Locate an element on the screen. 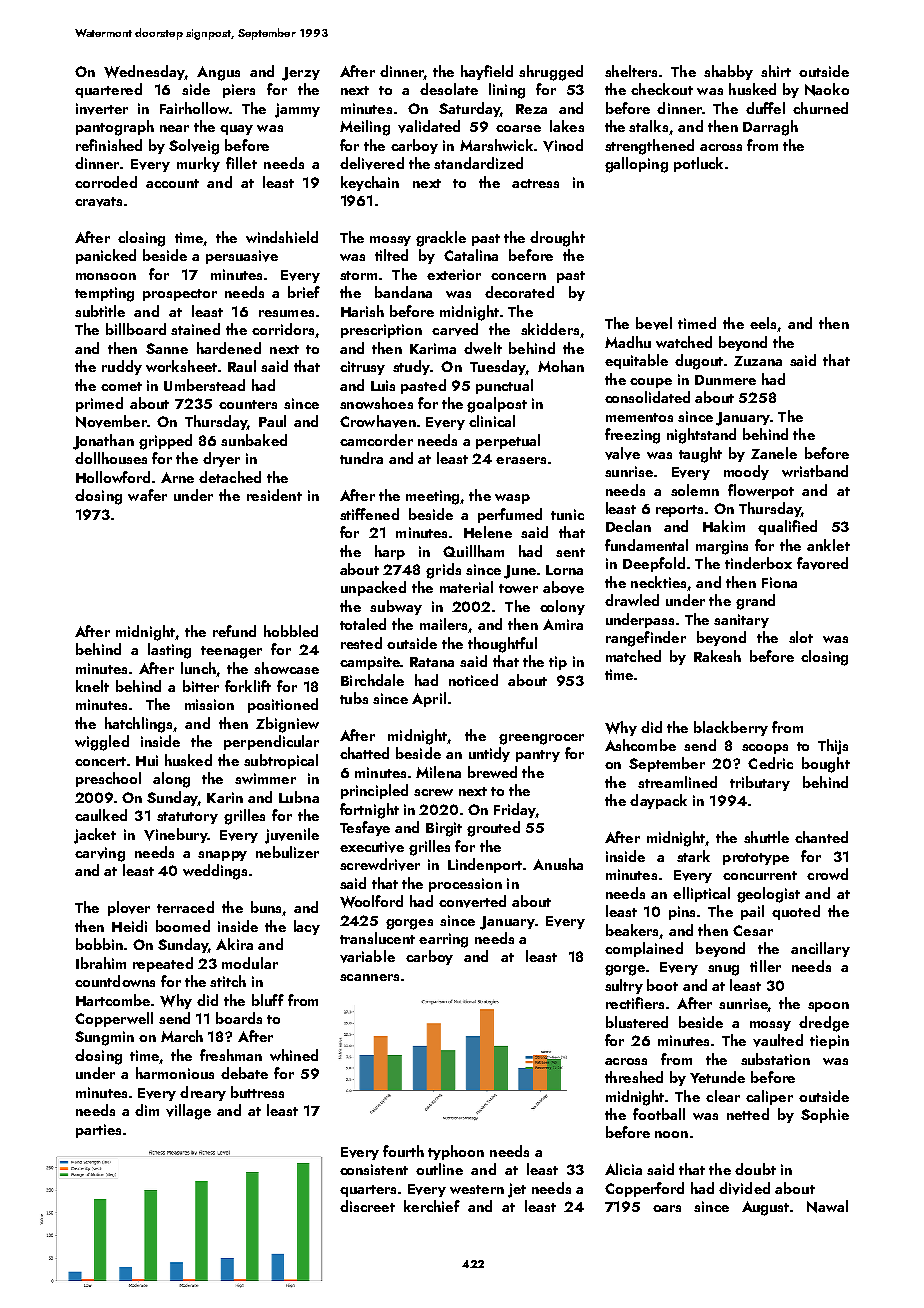 Image resolution: width=924 pixels, height=1308 pixels. parties is located at coordinates (98, 1131).
